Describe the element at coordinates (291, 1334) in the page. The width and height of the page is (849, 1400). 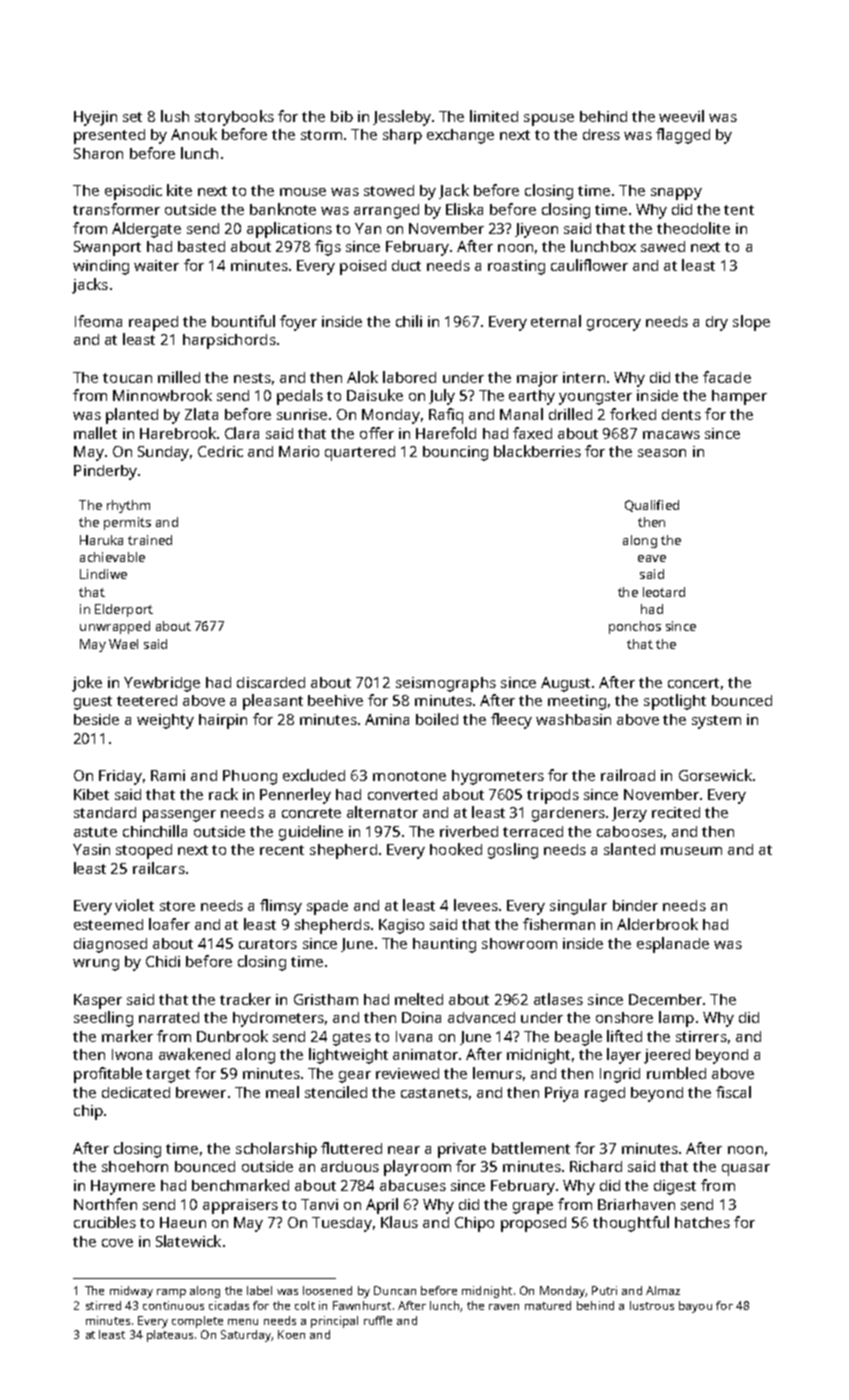
I see `Koen` at that location.
